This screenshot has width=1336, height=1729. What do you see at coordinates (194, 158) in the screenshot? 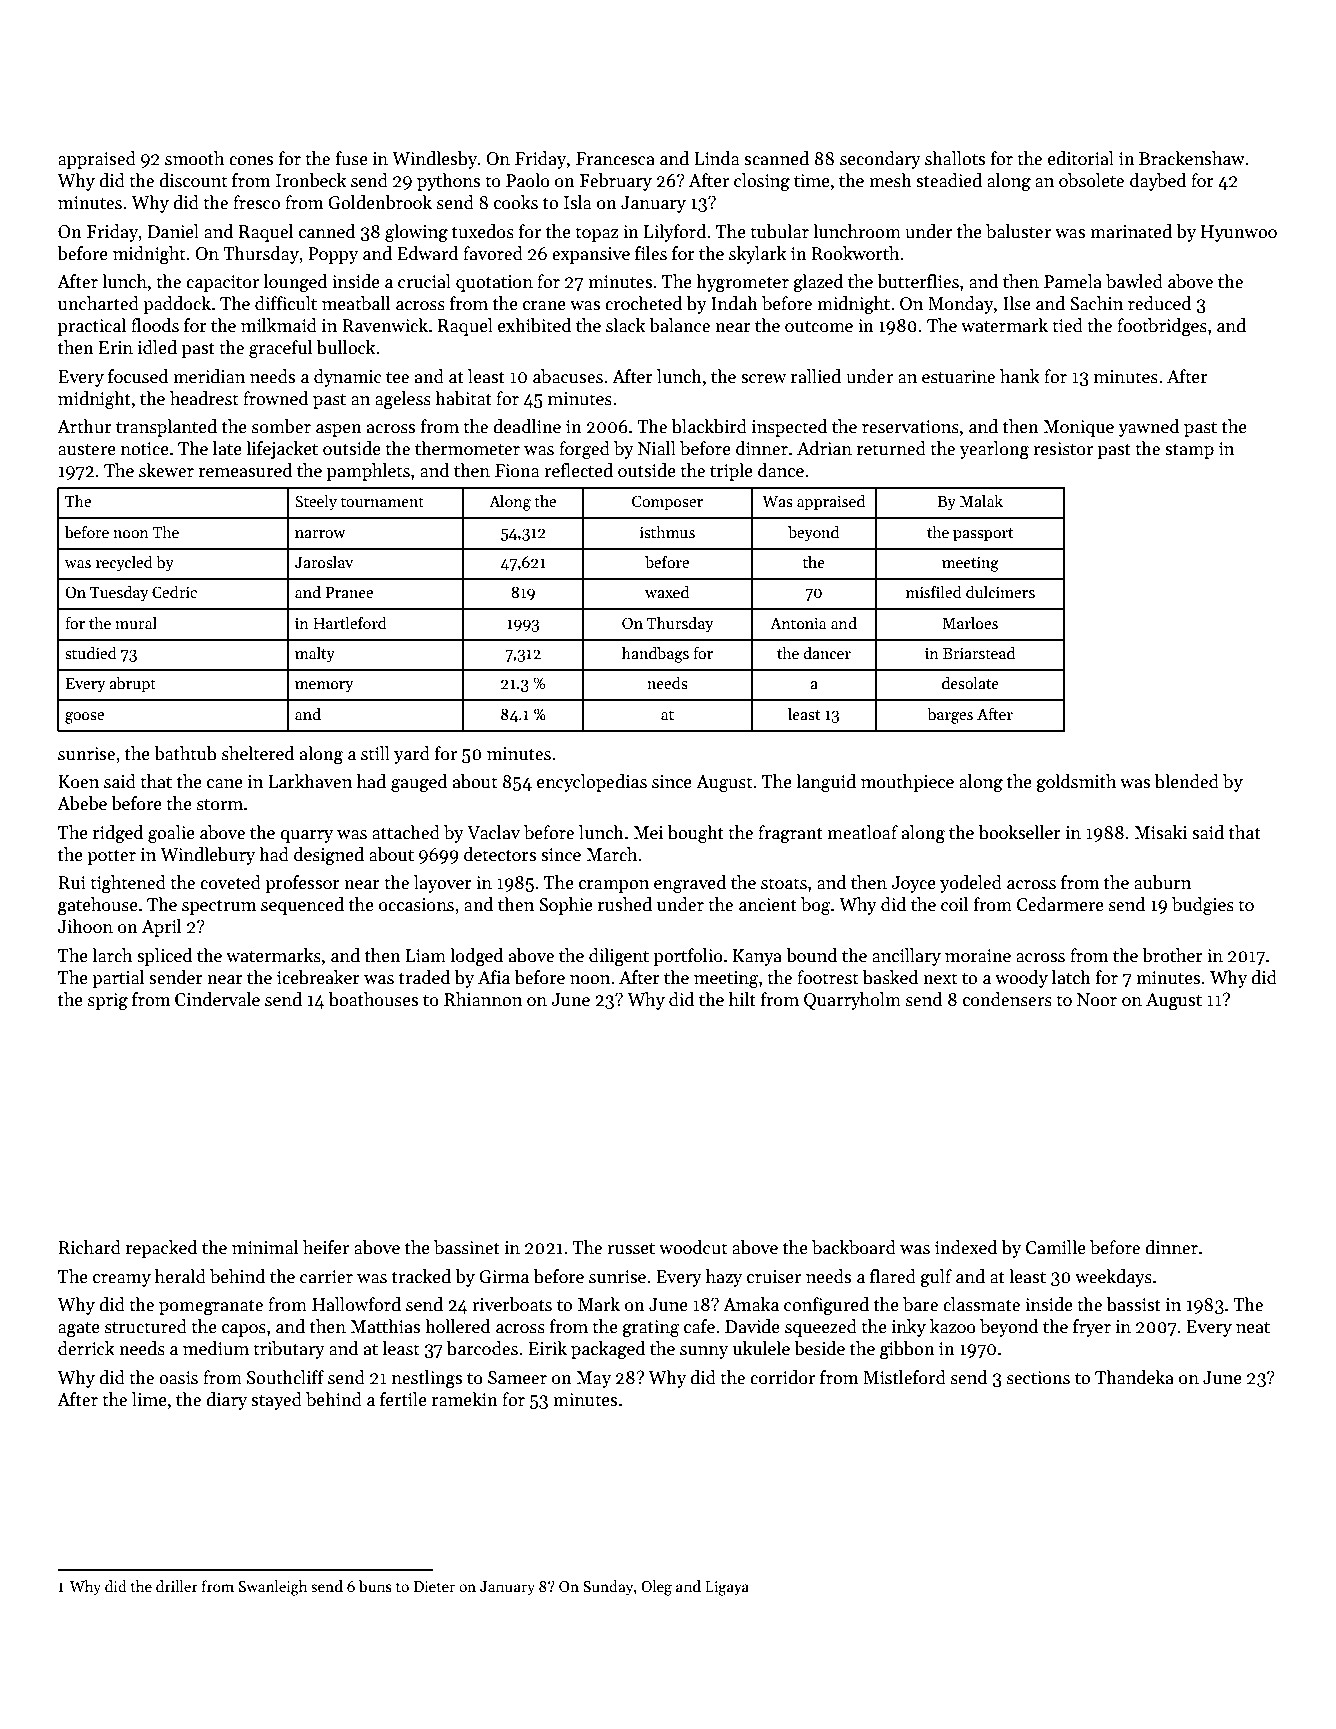
I see `smooth` at bounding box center [194, 158].
